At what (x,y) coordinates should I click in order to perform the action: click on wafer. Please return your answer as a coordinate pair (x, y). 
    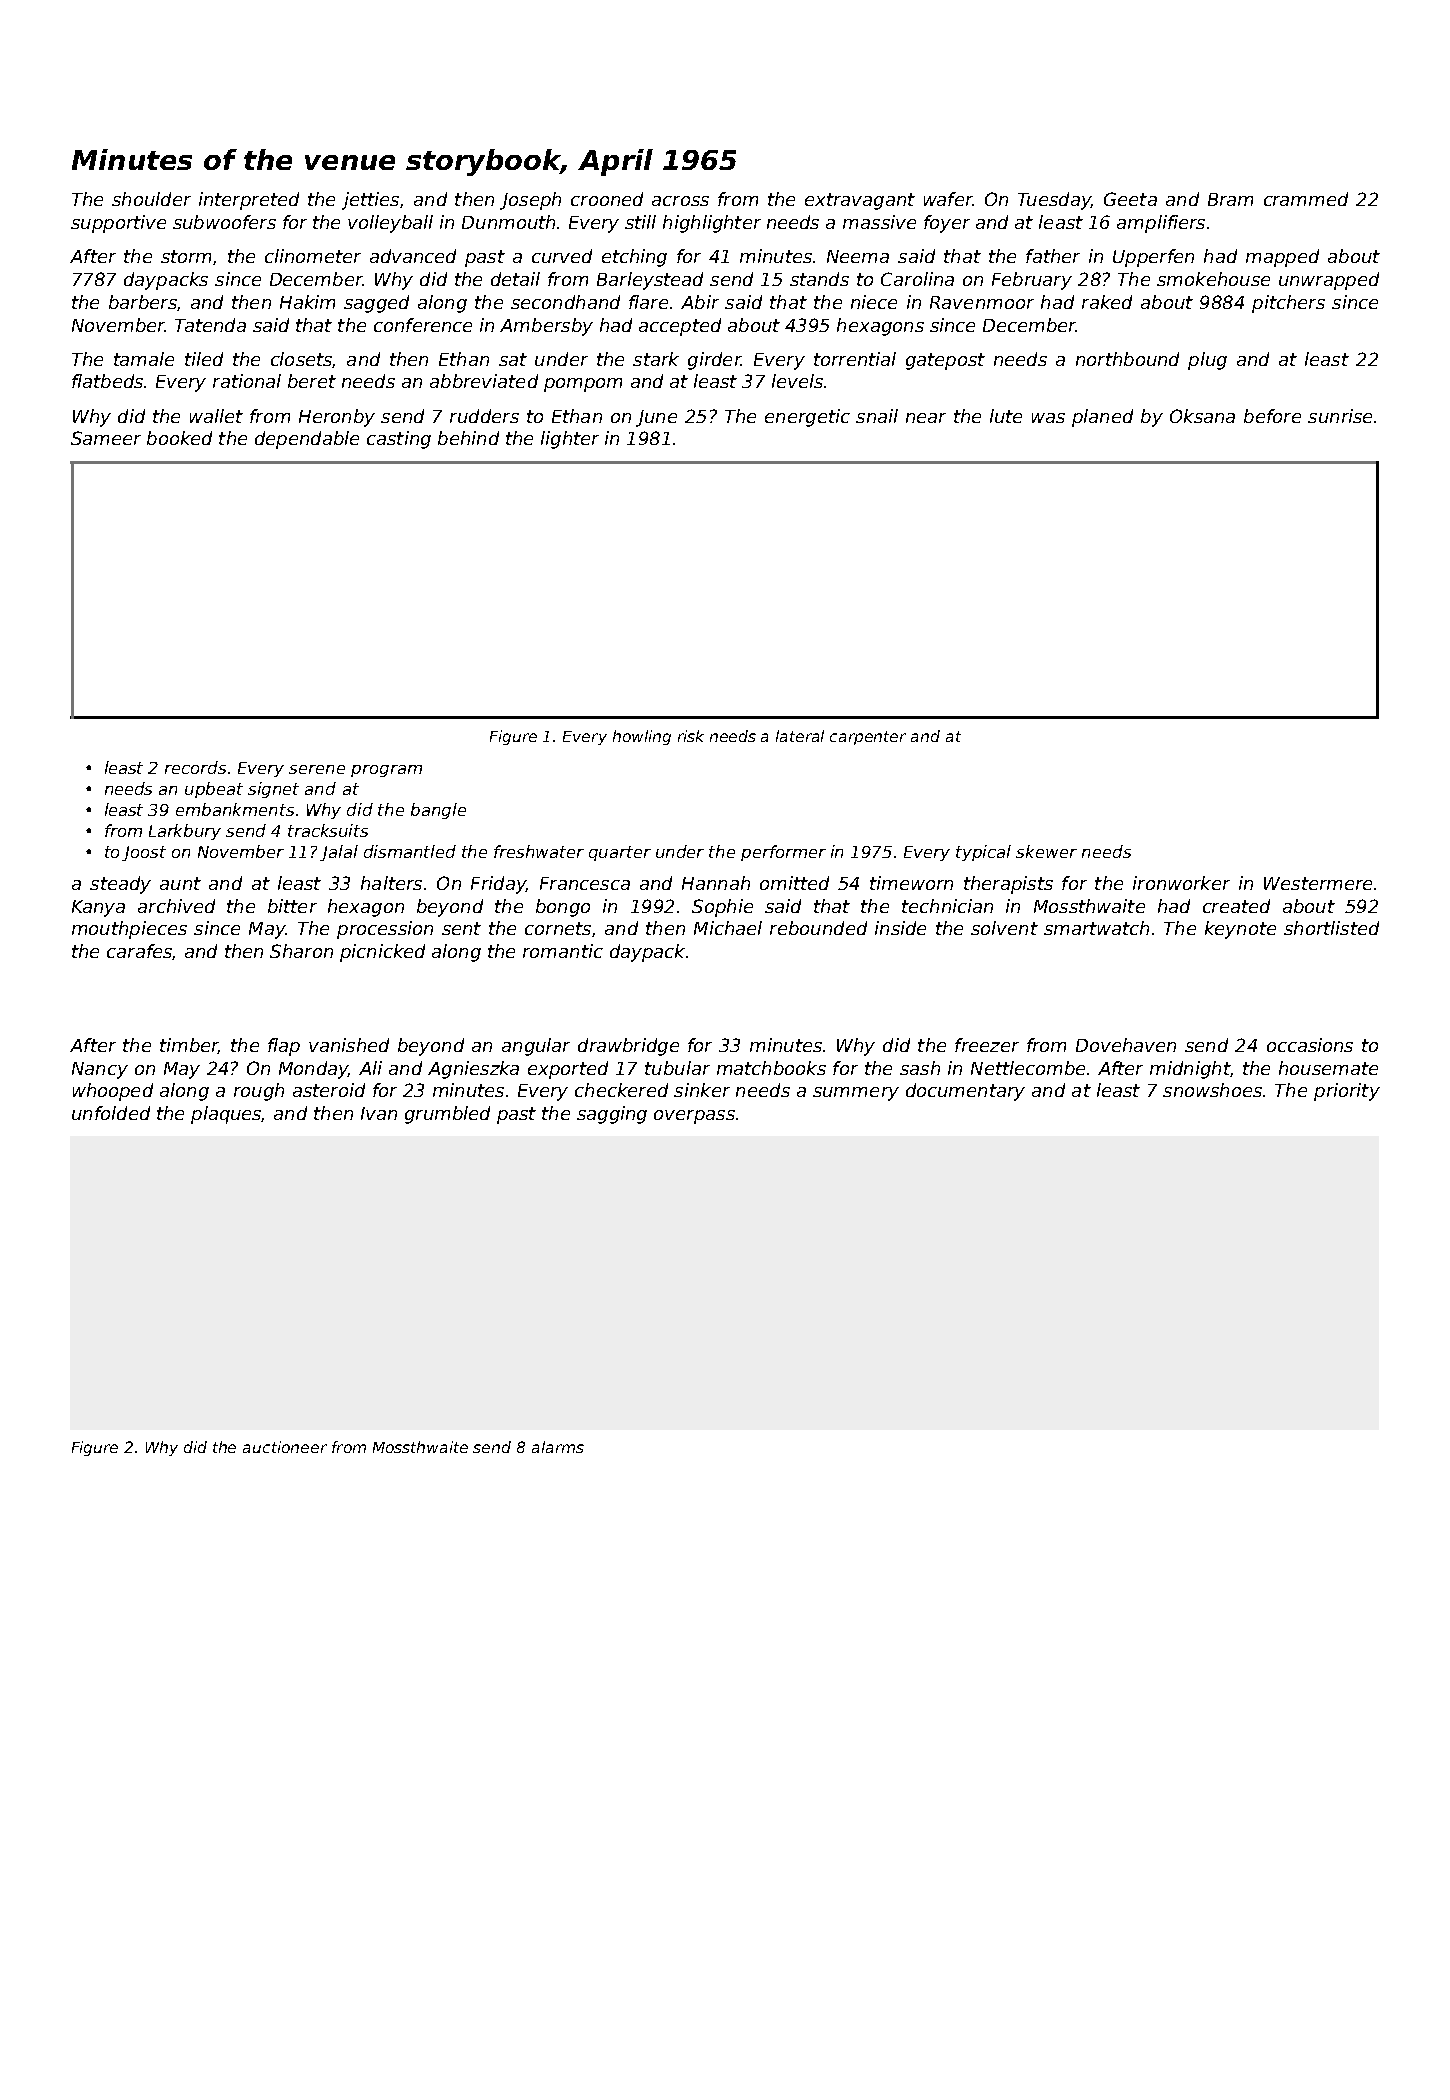
    Looking at the image, I should click on (948, 199).
